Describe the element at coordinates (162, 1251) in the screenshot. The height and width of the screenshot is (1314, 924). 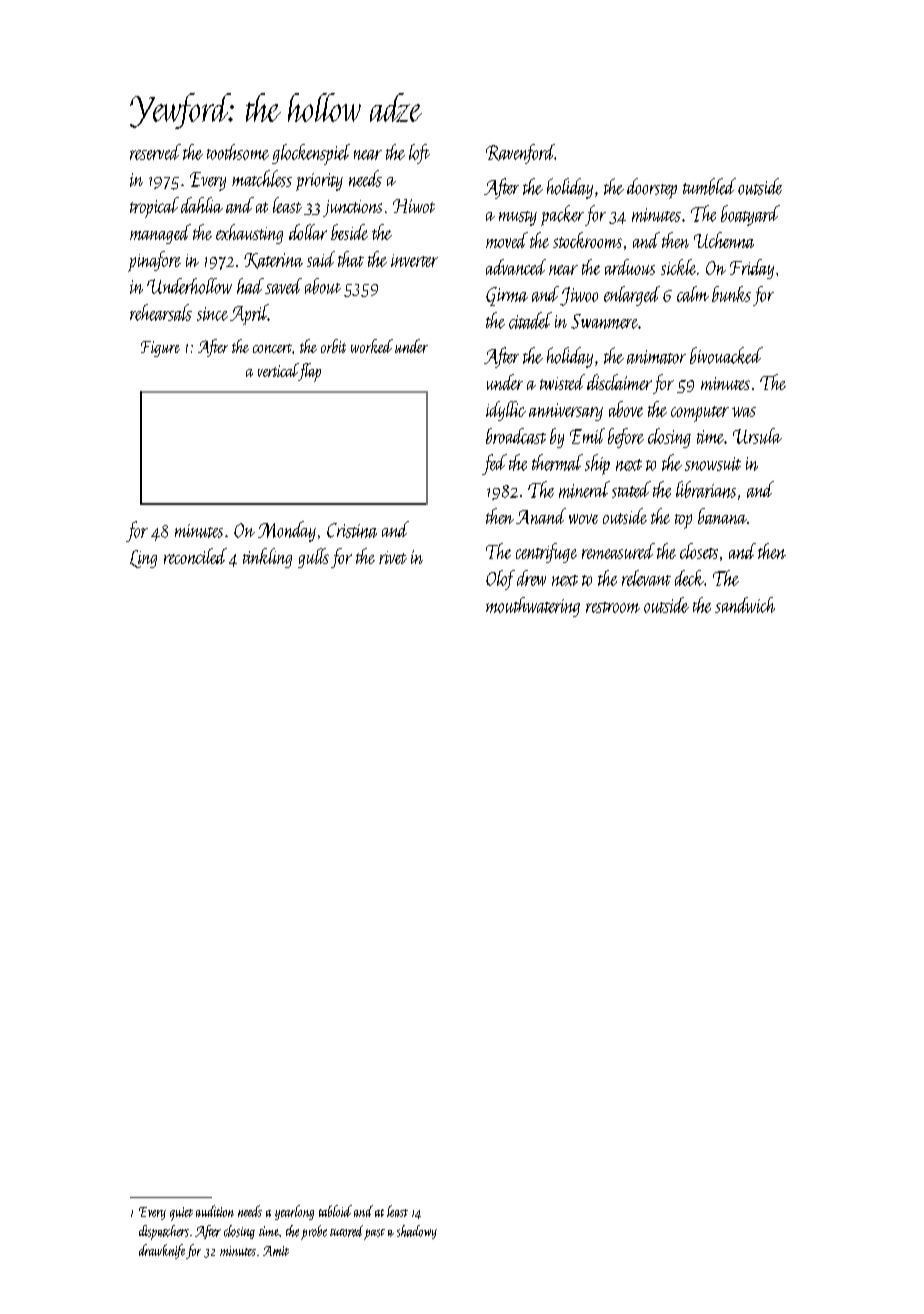
I see `drawknife` at that location.
